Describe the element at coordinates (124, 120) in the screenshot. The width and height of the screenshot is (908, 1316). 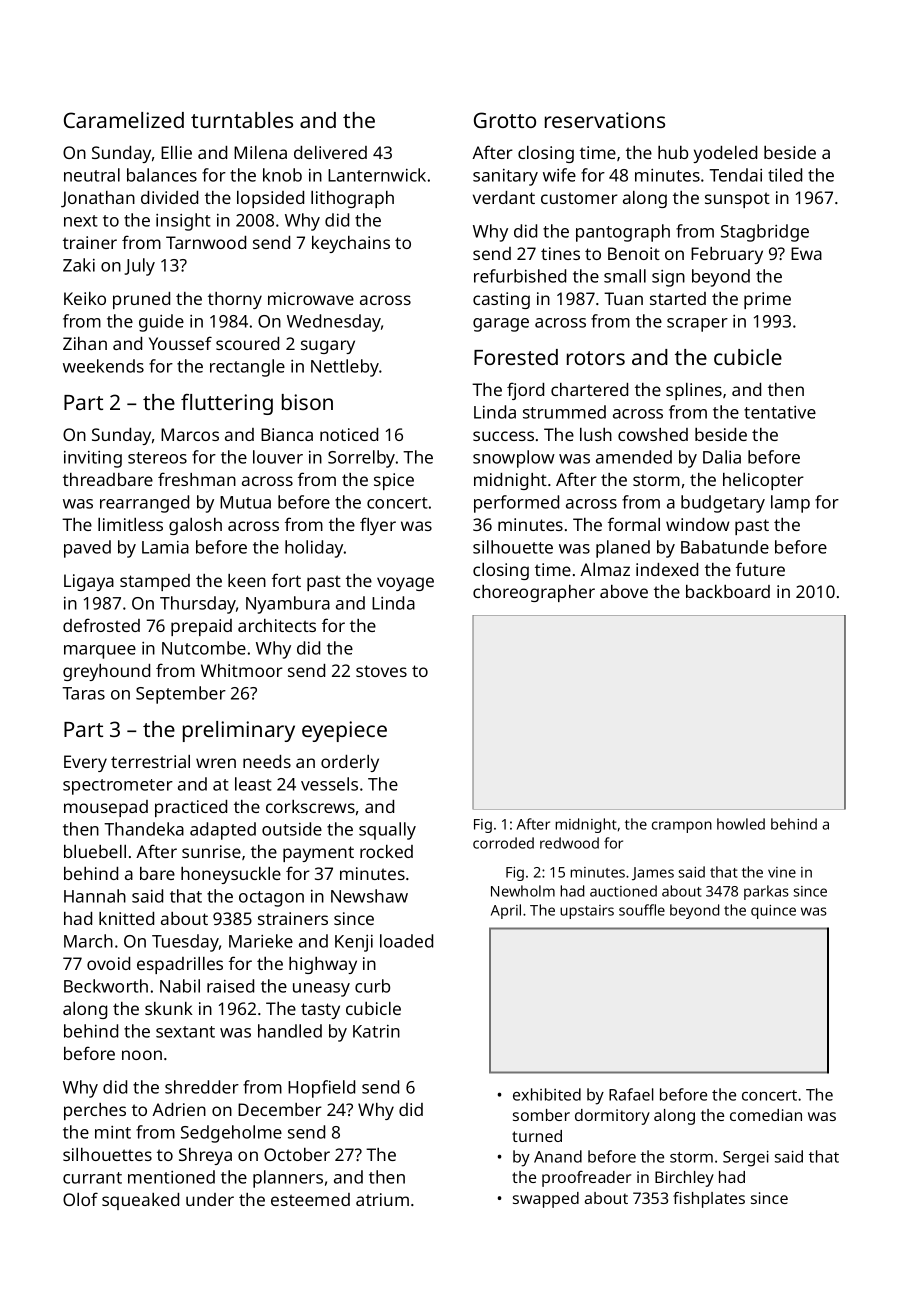
I see `Caramelized` at that location.
